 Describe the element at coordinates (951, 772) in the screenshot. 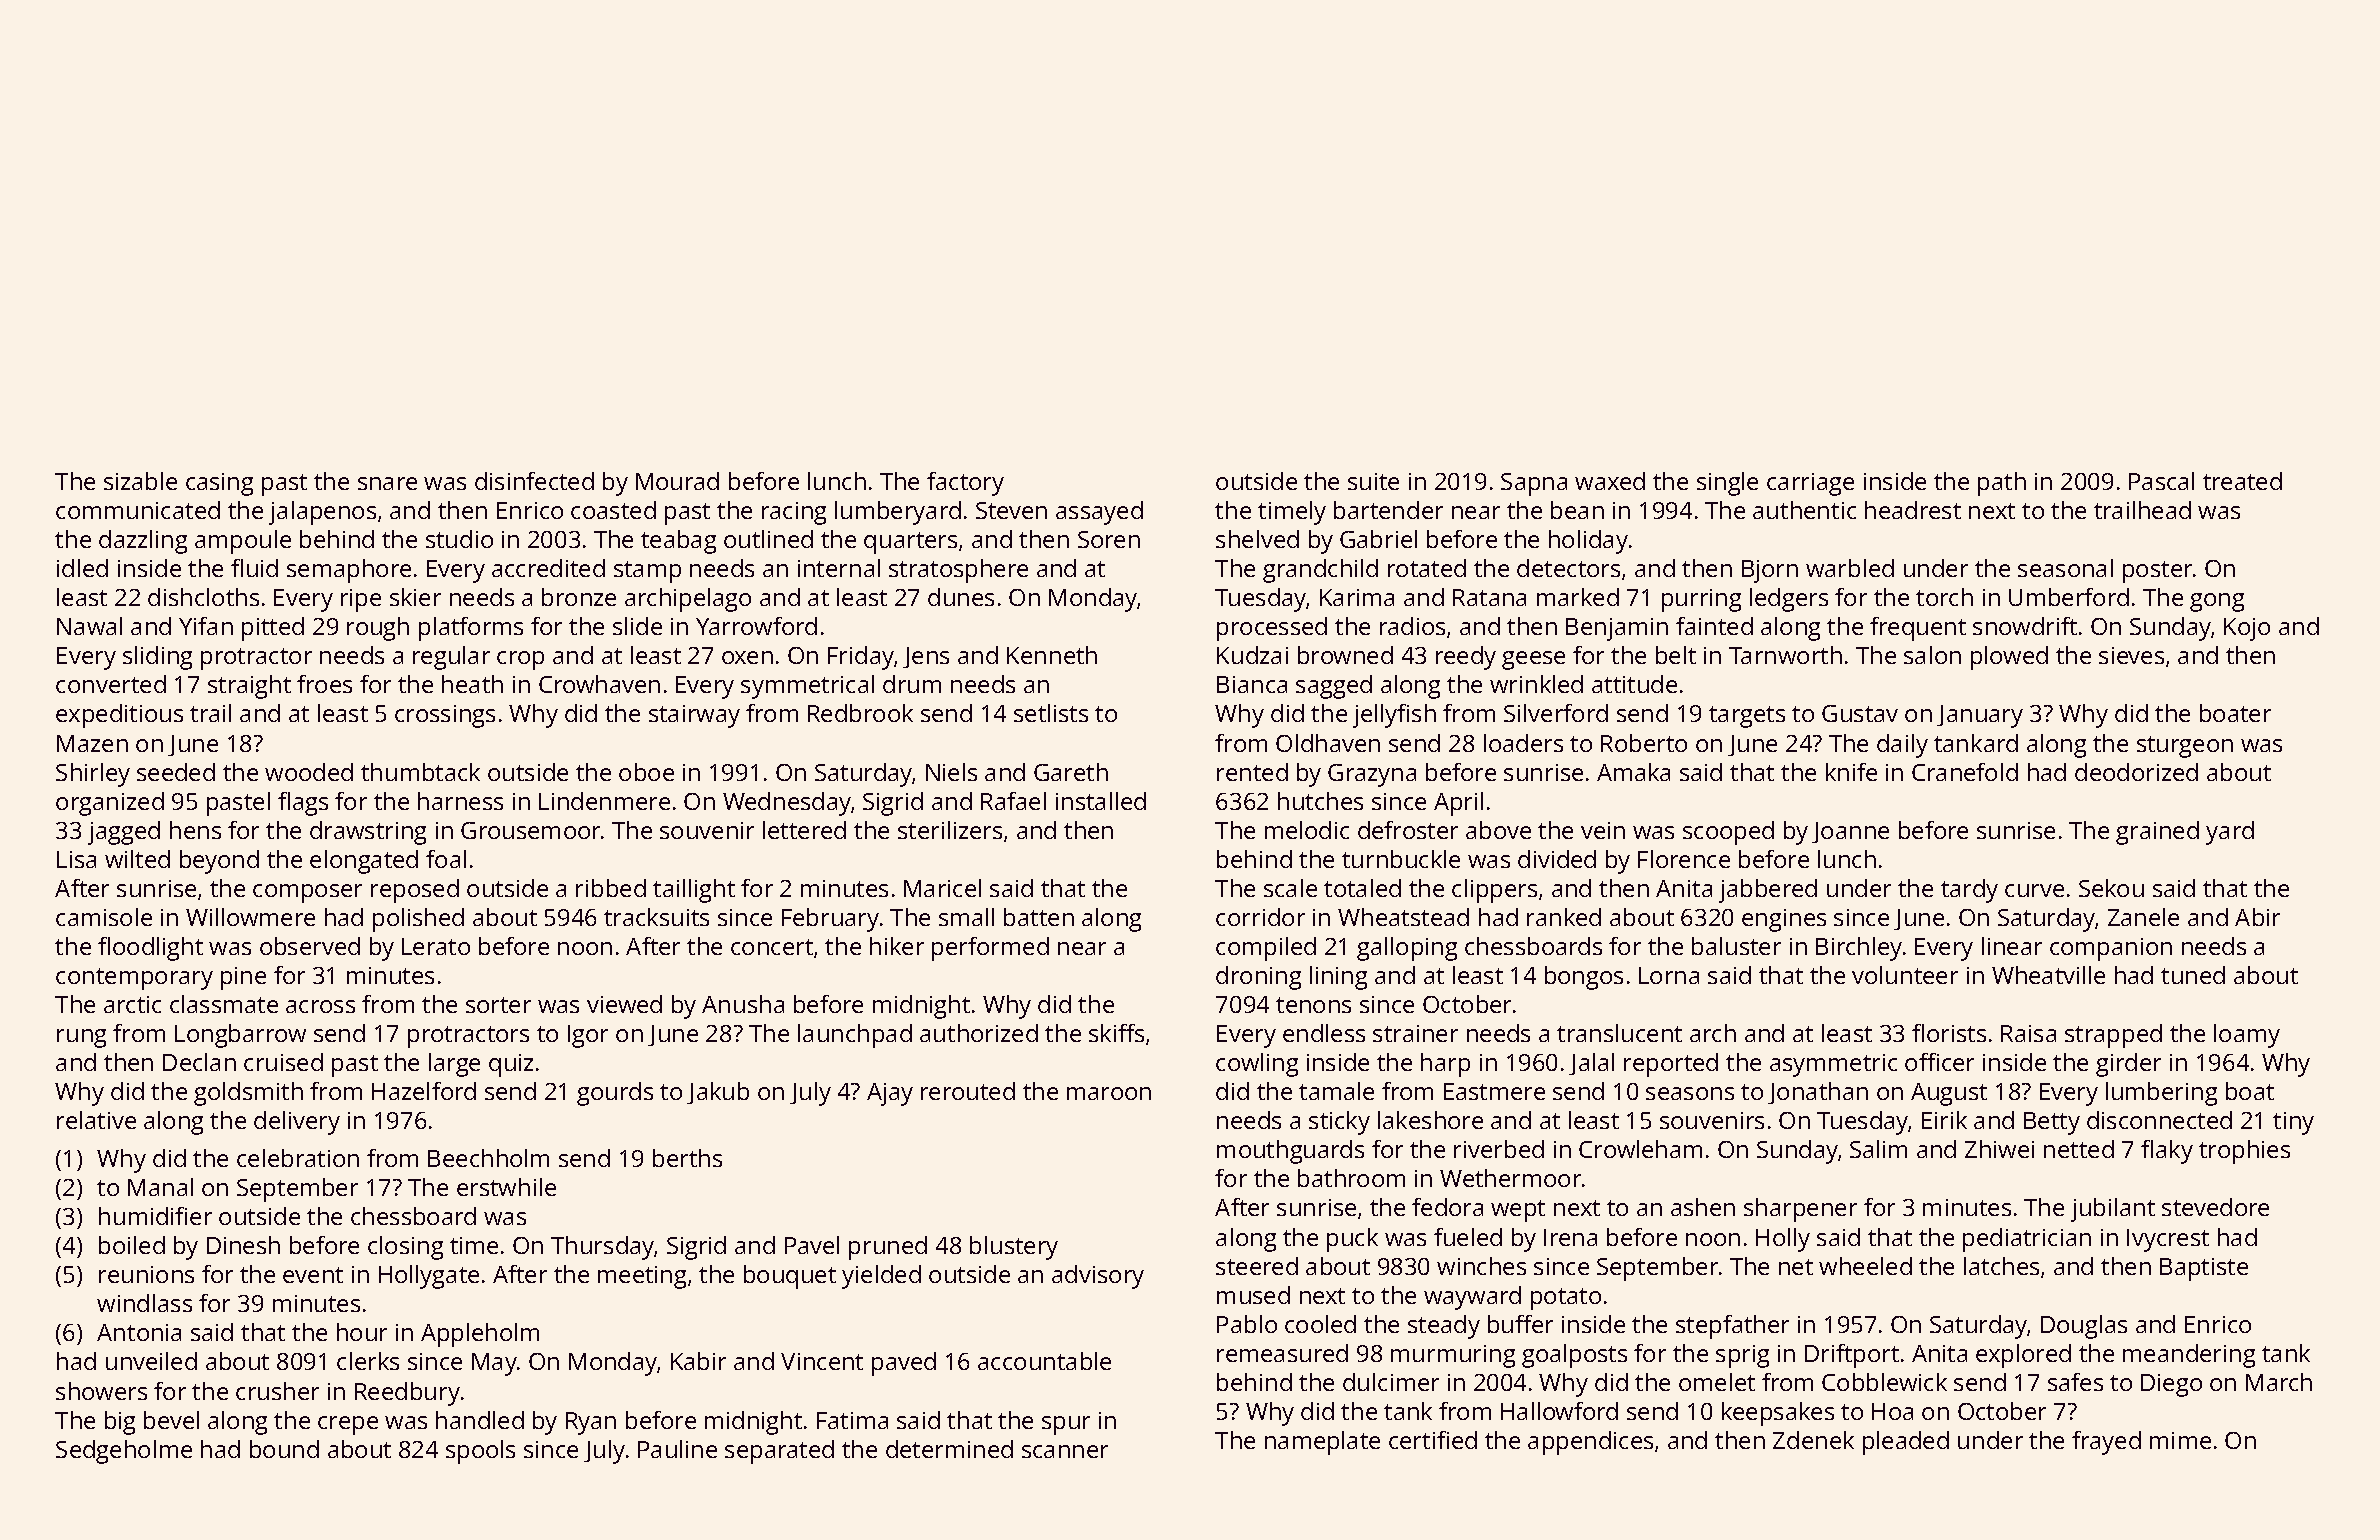

I see `Niels` at that location.
